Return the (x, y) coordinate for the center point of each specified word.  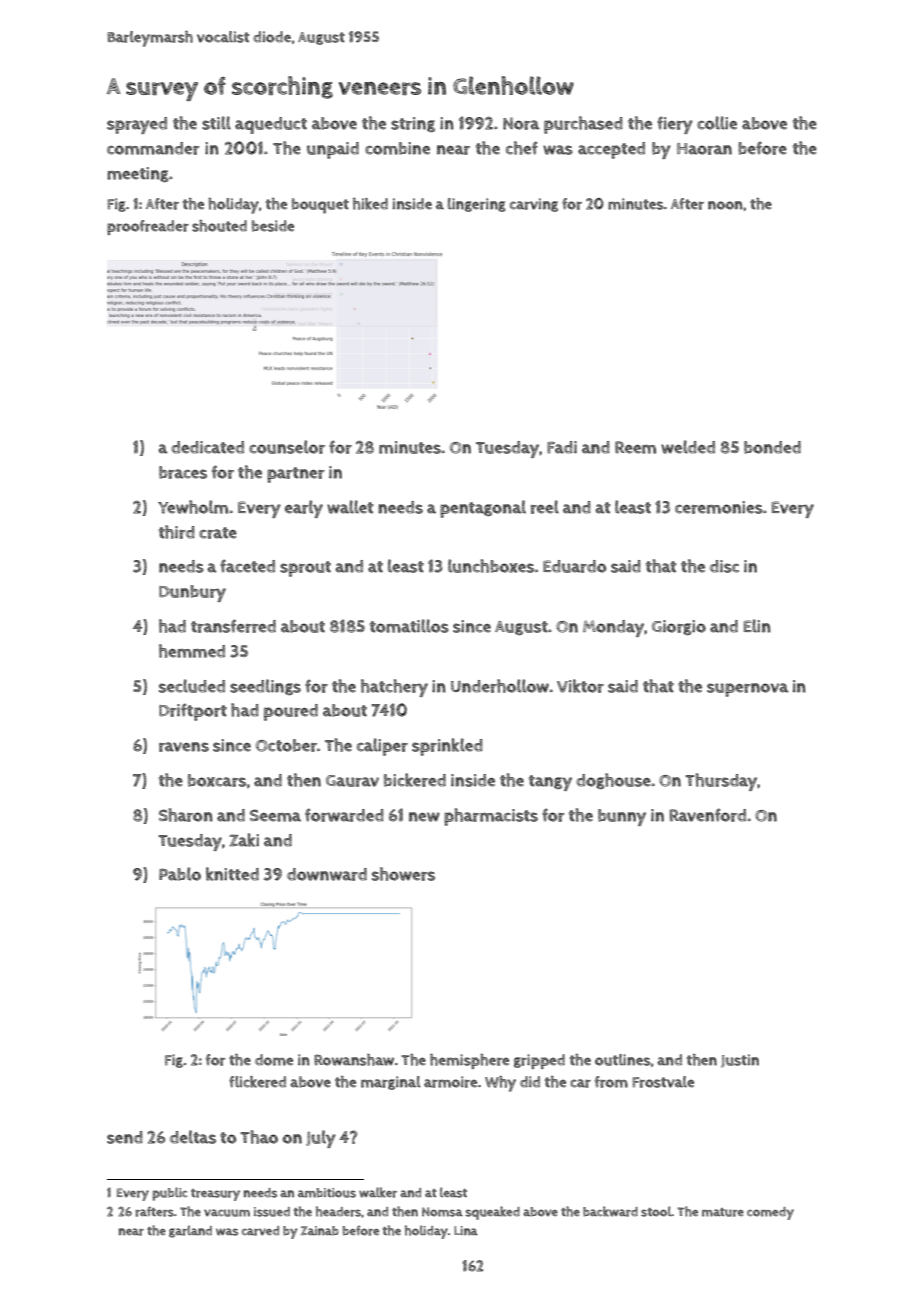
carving (534, 205)
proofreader (148, 227)
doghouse (613, 781)
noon (725, 205)
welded (688, 447)
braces (183, 472)
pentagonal (483, 509)
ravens (184, 747)
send (125, 1137)
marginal (391, 1083)
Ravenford (707, 815)
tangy (550, 783)
